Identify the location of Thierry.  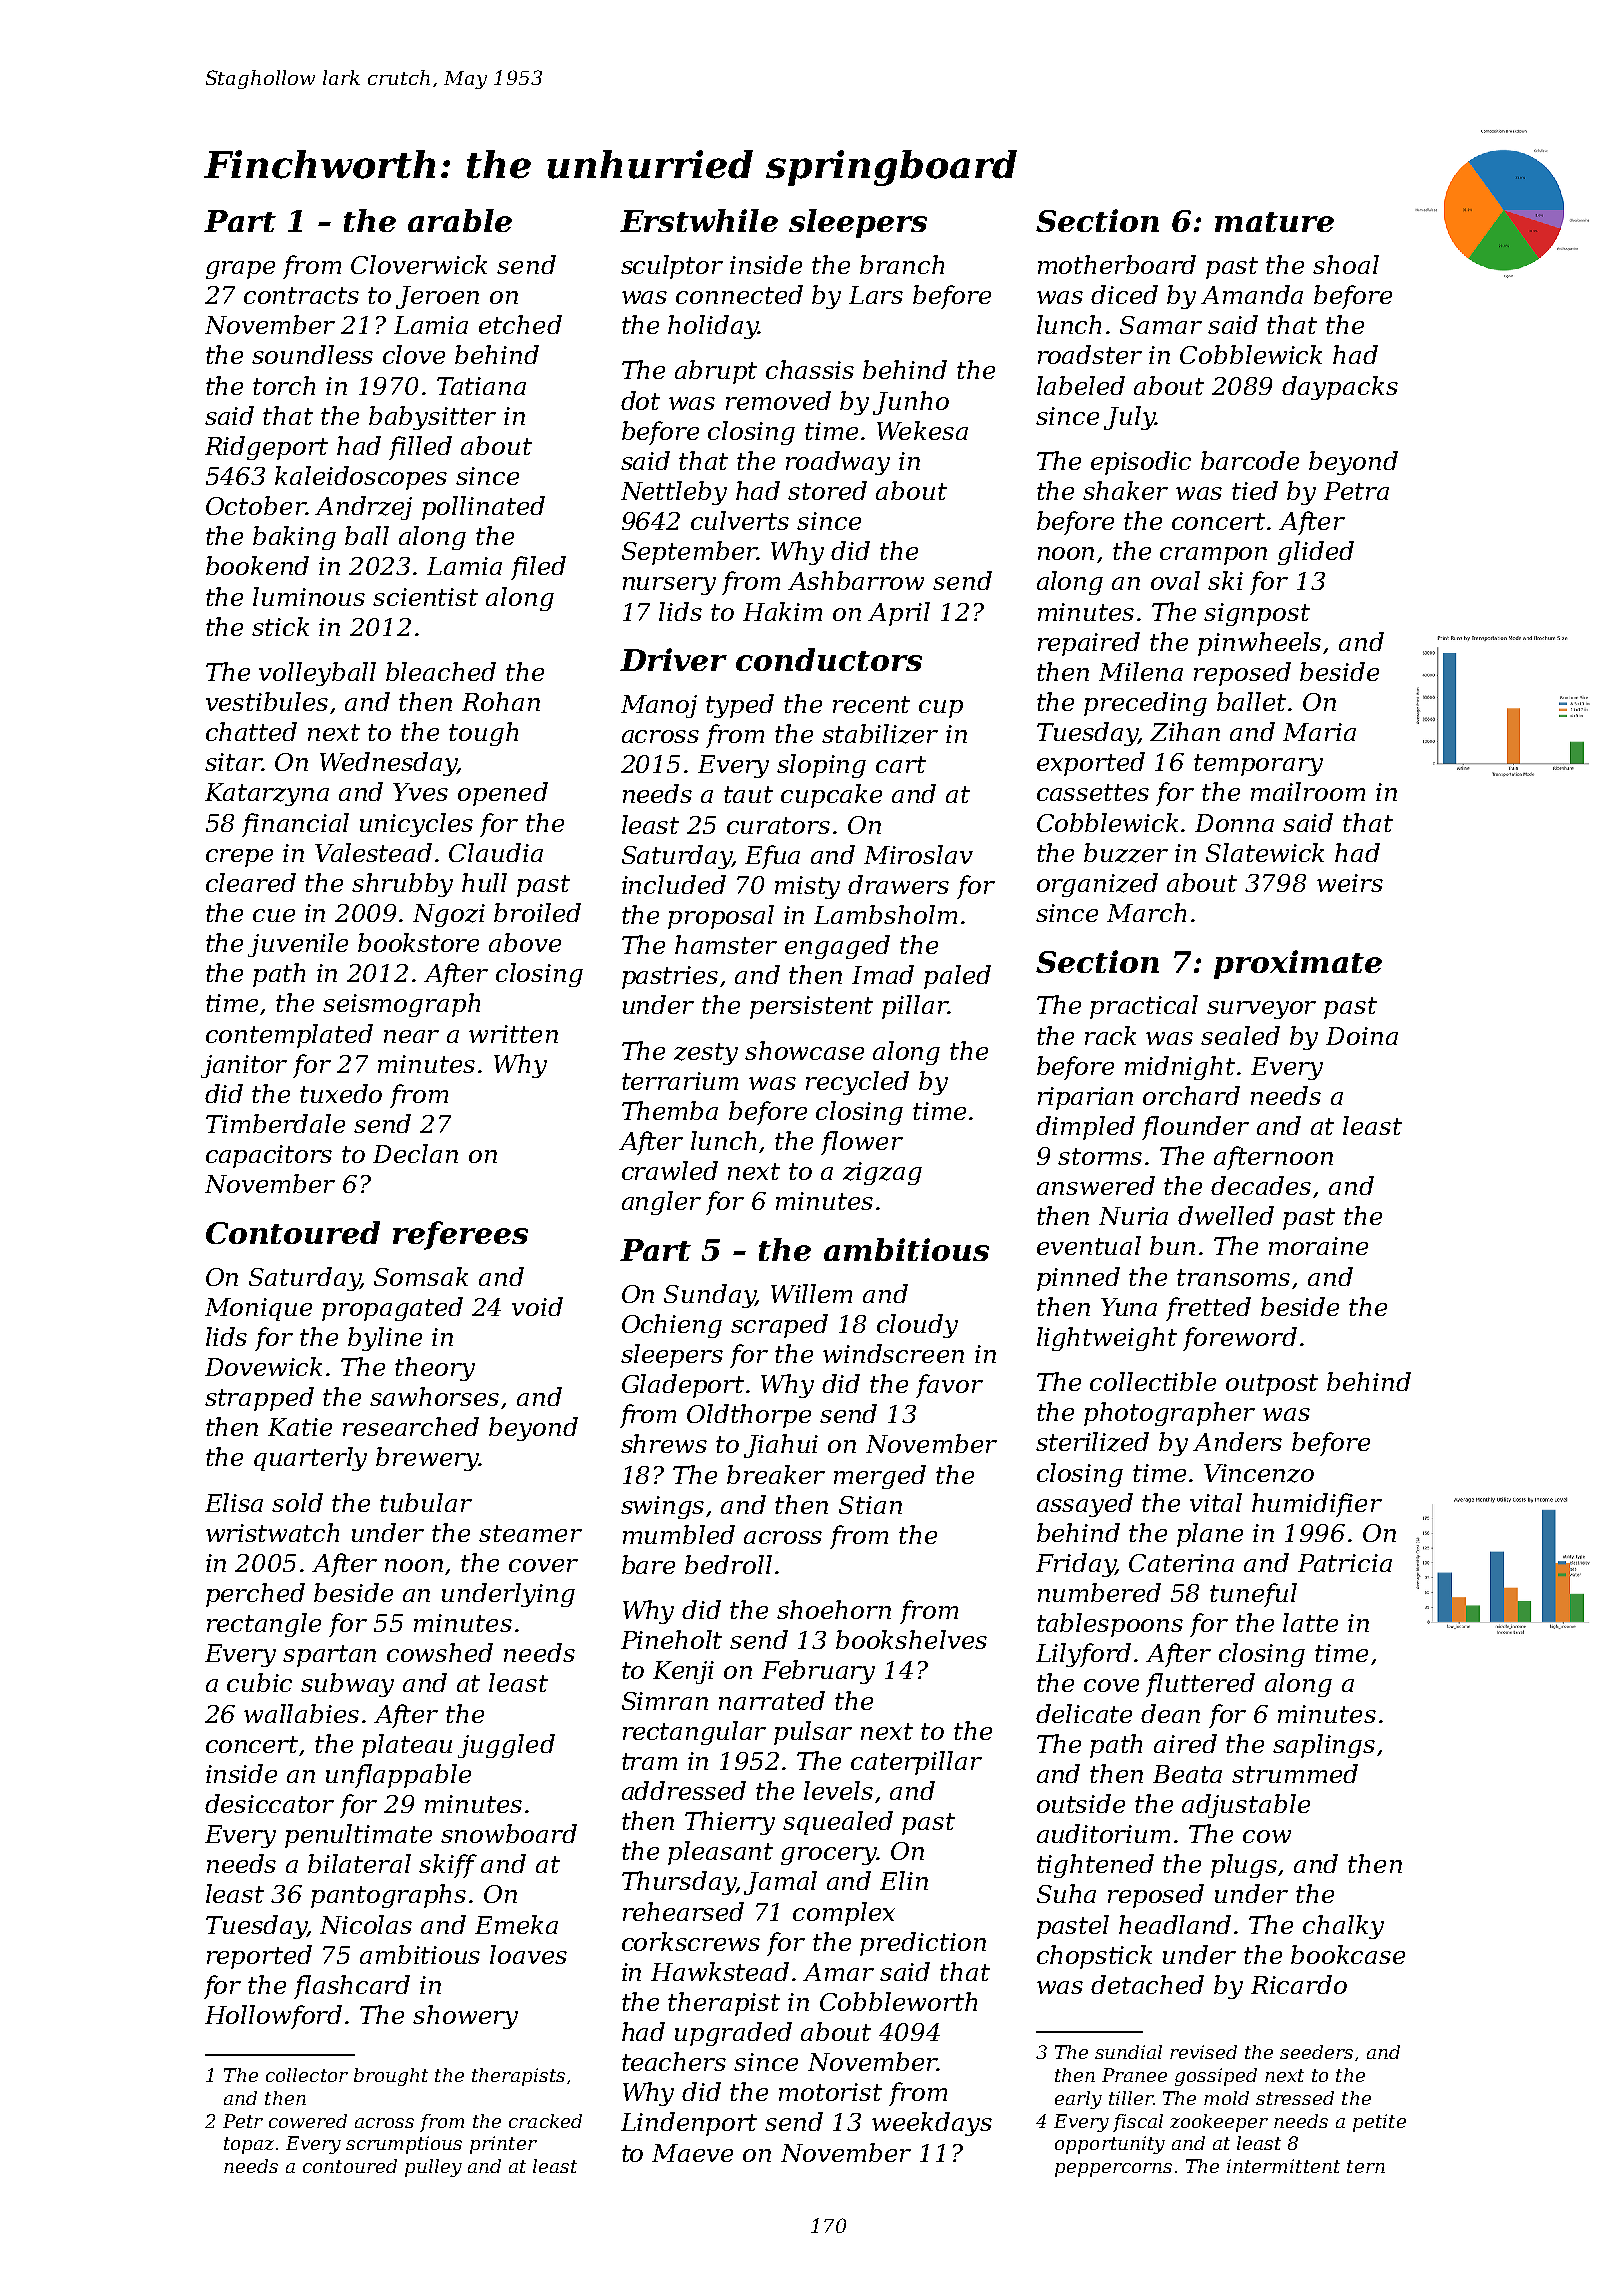
(730, 1823).
